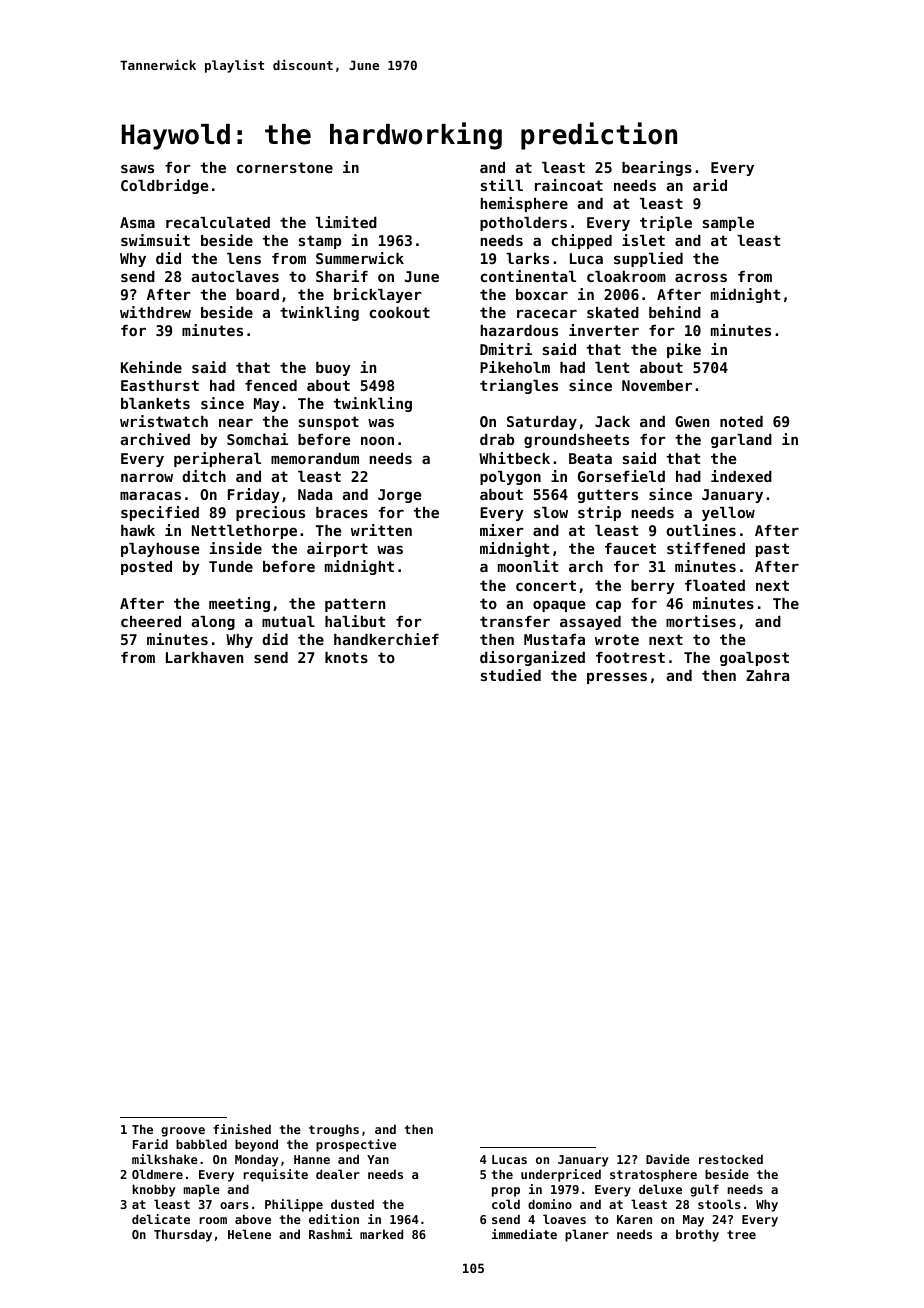 The height and width of the screenshot is (1308, 924). Describe the element at coordinates (137, 169) in the screenshot. I see `saws` at that location.
